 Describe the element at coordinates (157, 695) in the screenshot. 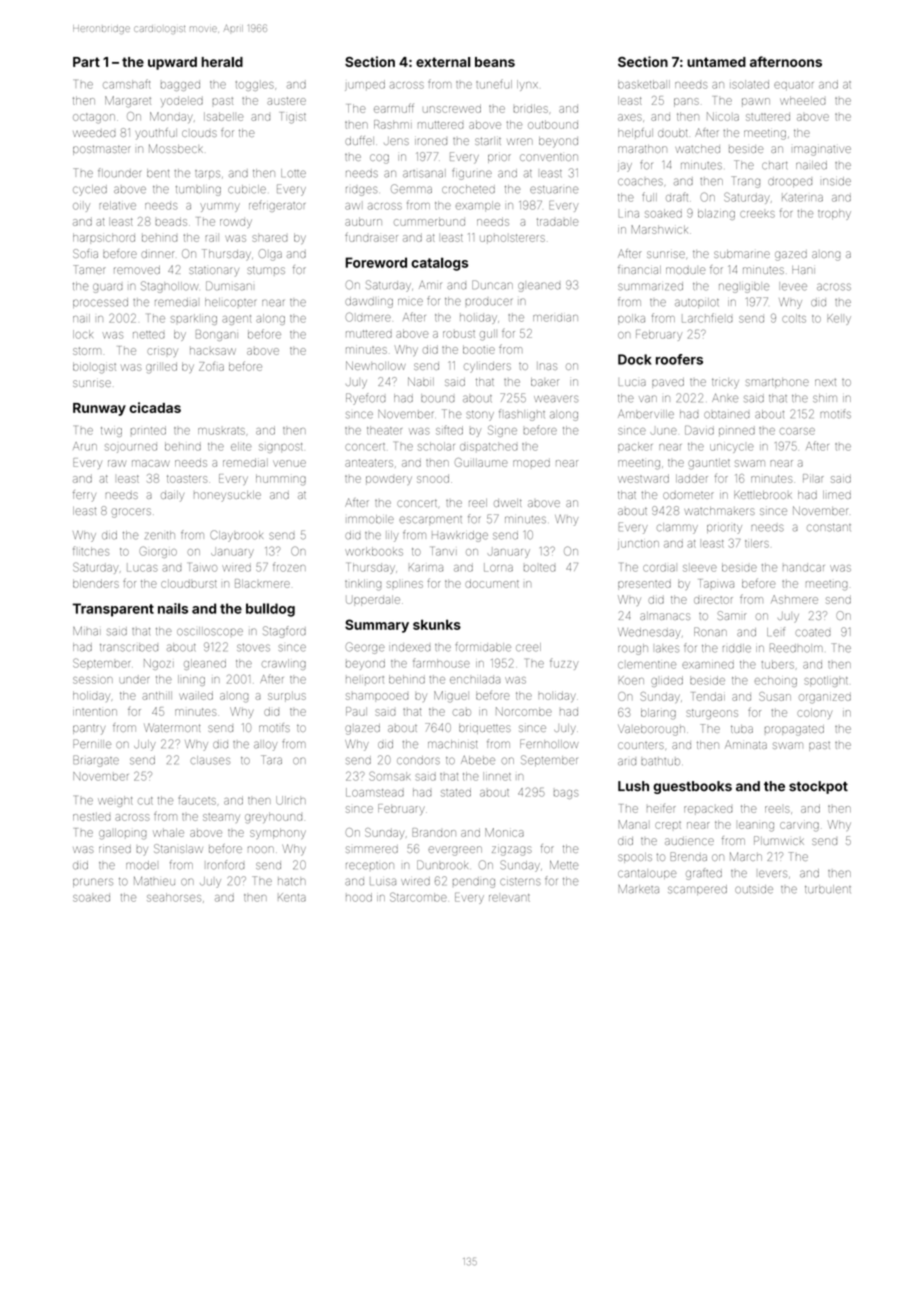

I see `anthill` at that location.
